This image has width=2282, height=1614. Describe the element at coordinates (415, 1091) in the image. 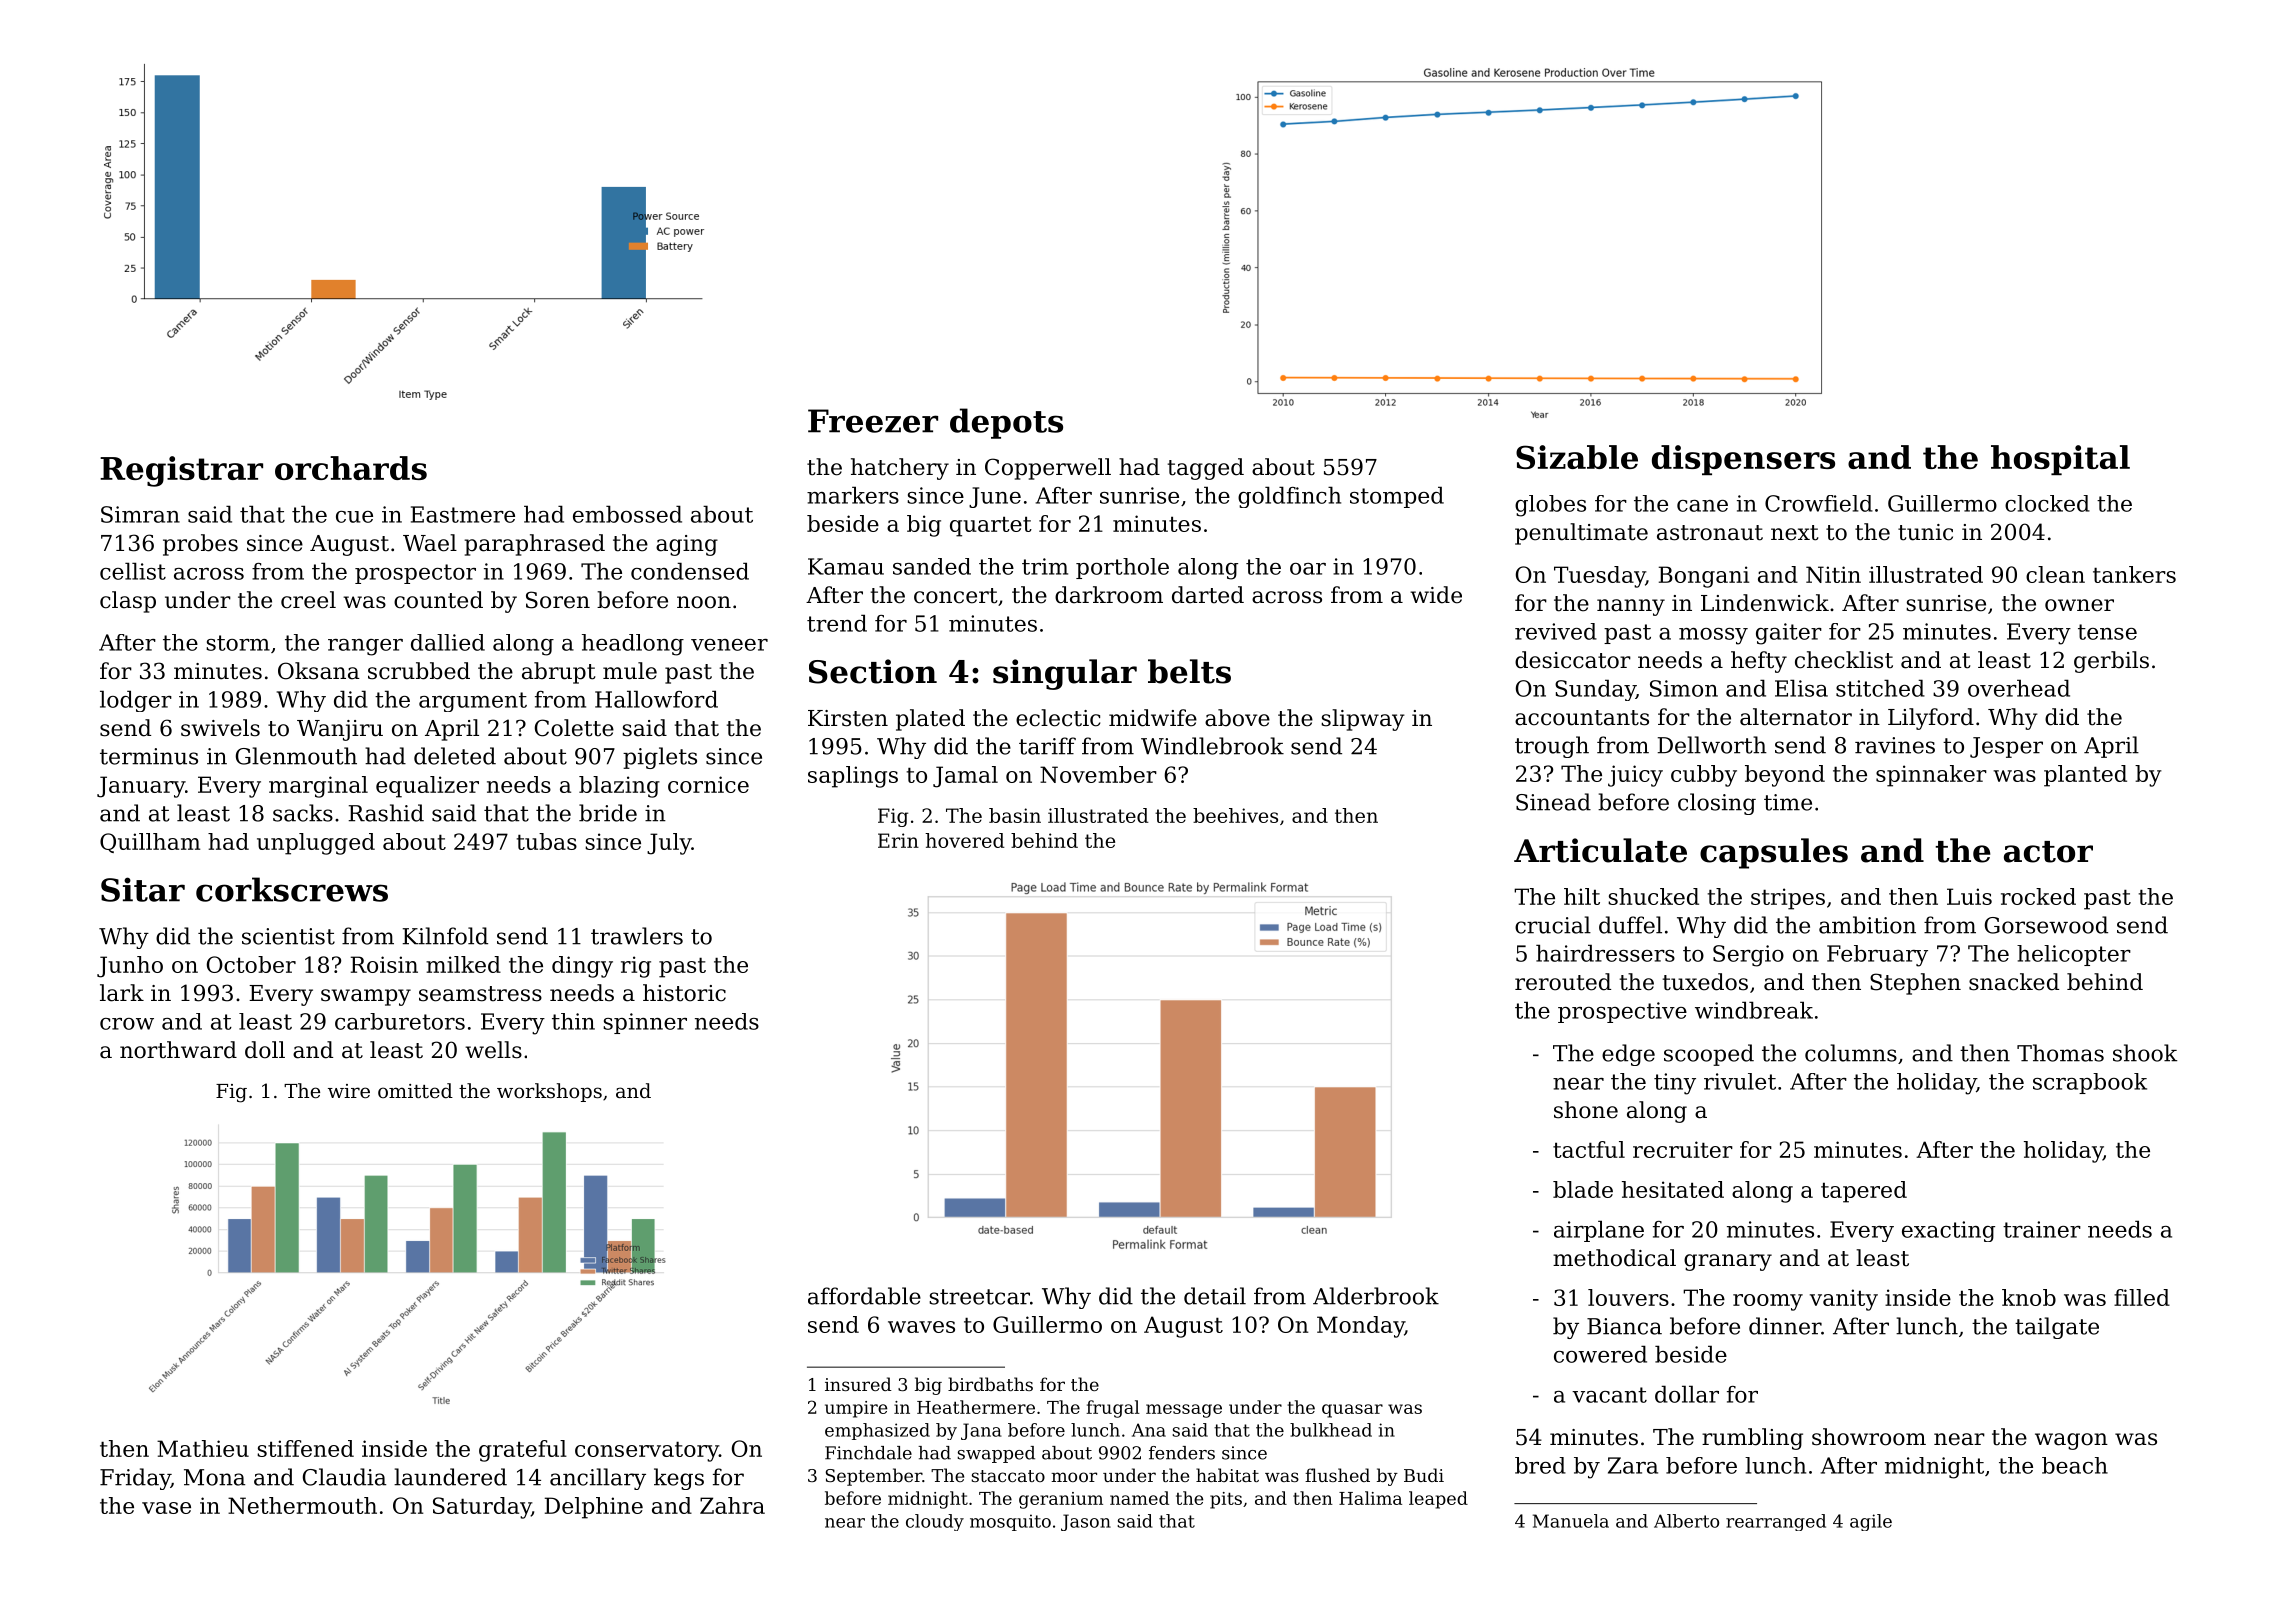

I see `omitted` at that location.
